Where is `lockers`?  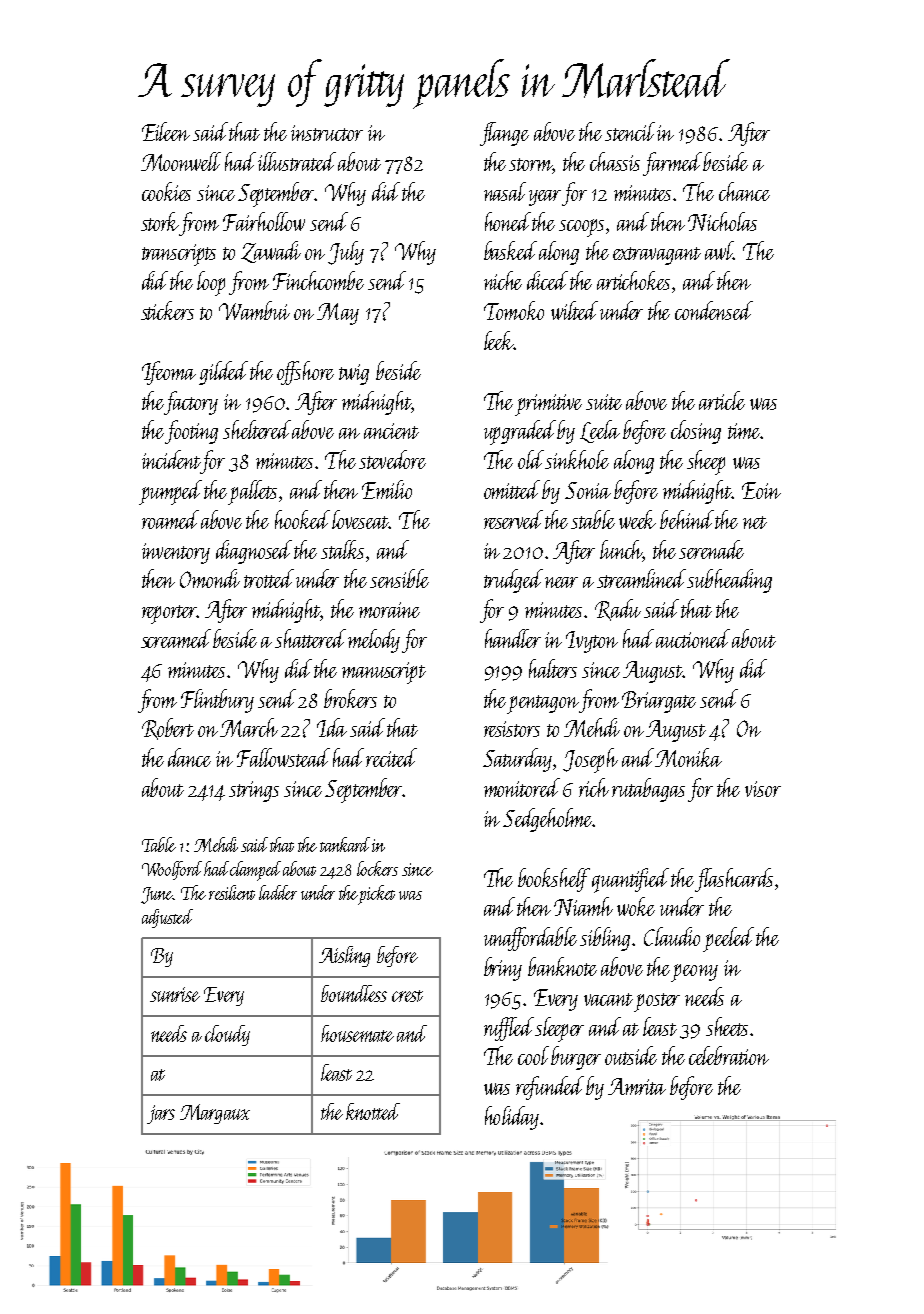 lockers is located at coordinates (377, 868).
